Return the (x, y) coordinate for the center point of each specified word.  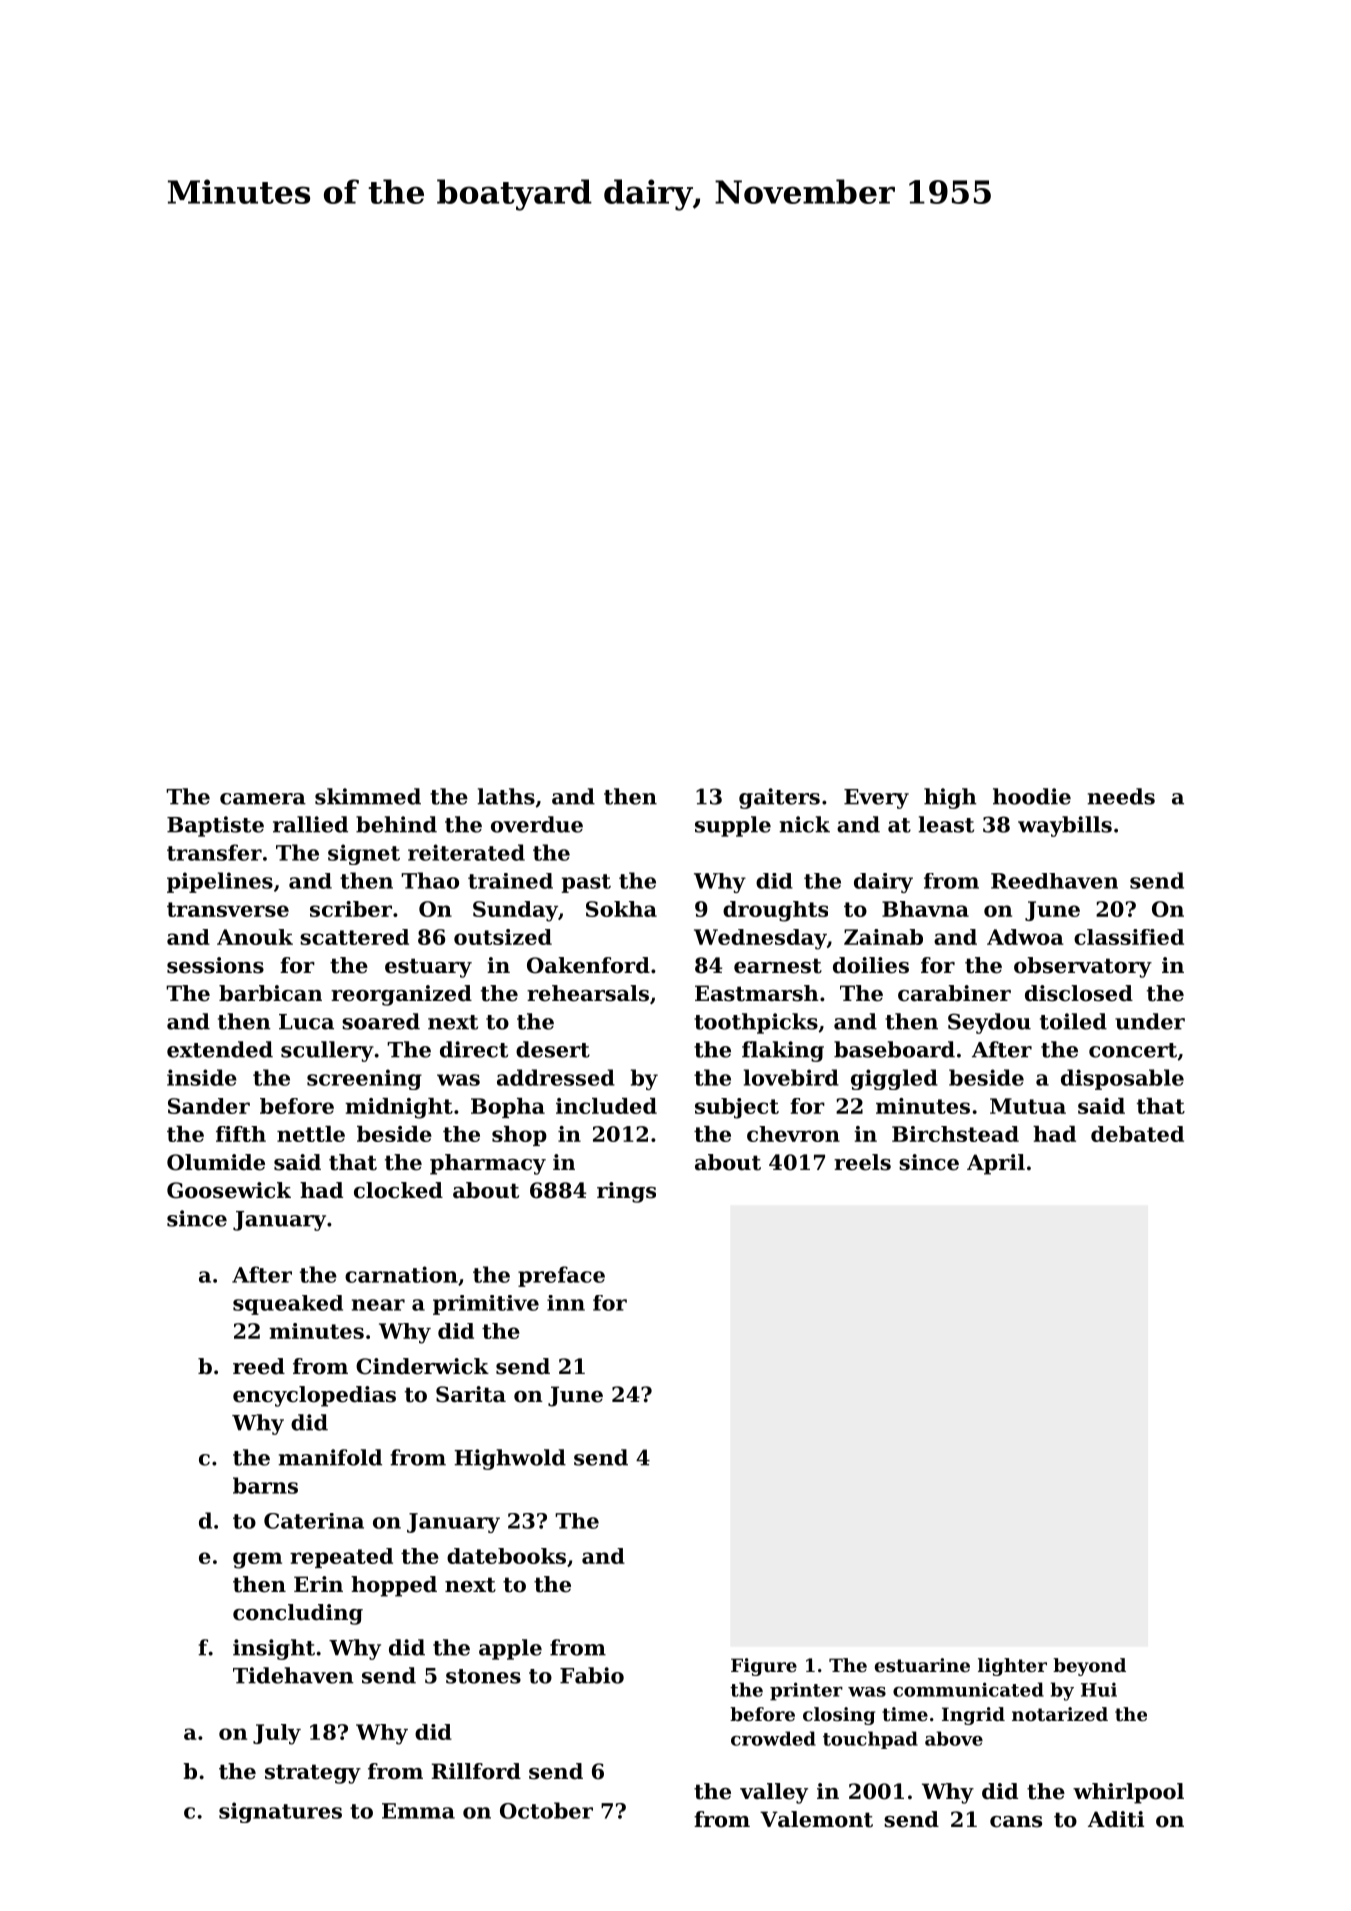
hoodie (1032, 796)
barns (265, 1485)
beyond (1089, 1667)
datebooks (506, 1556)
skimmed (368, 796)
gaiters (779, 798)
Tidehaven (293, 1675)
